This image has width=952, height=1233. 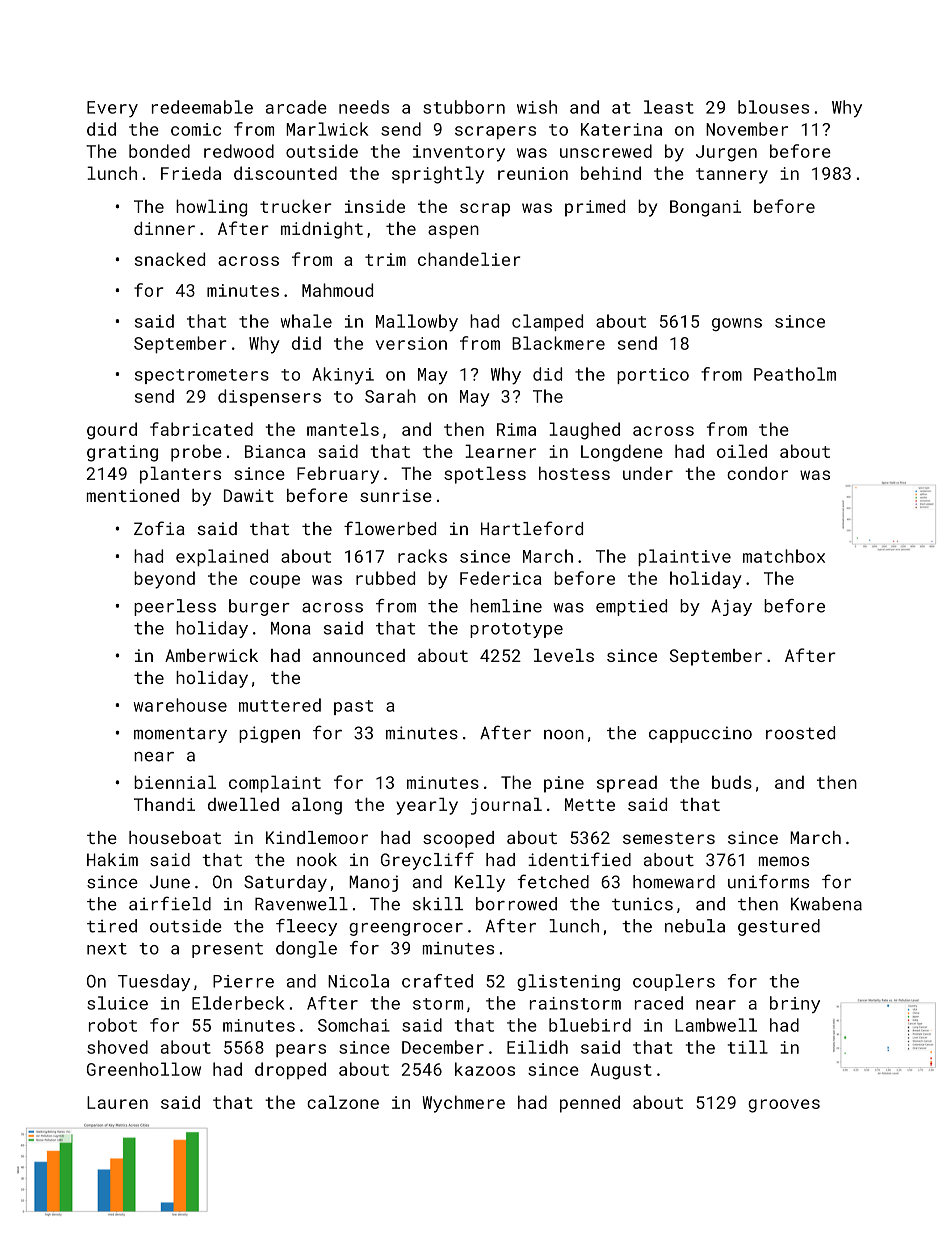 I want to click on gourd, so click(x=112, y=431).
